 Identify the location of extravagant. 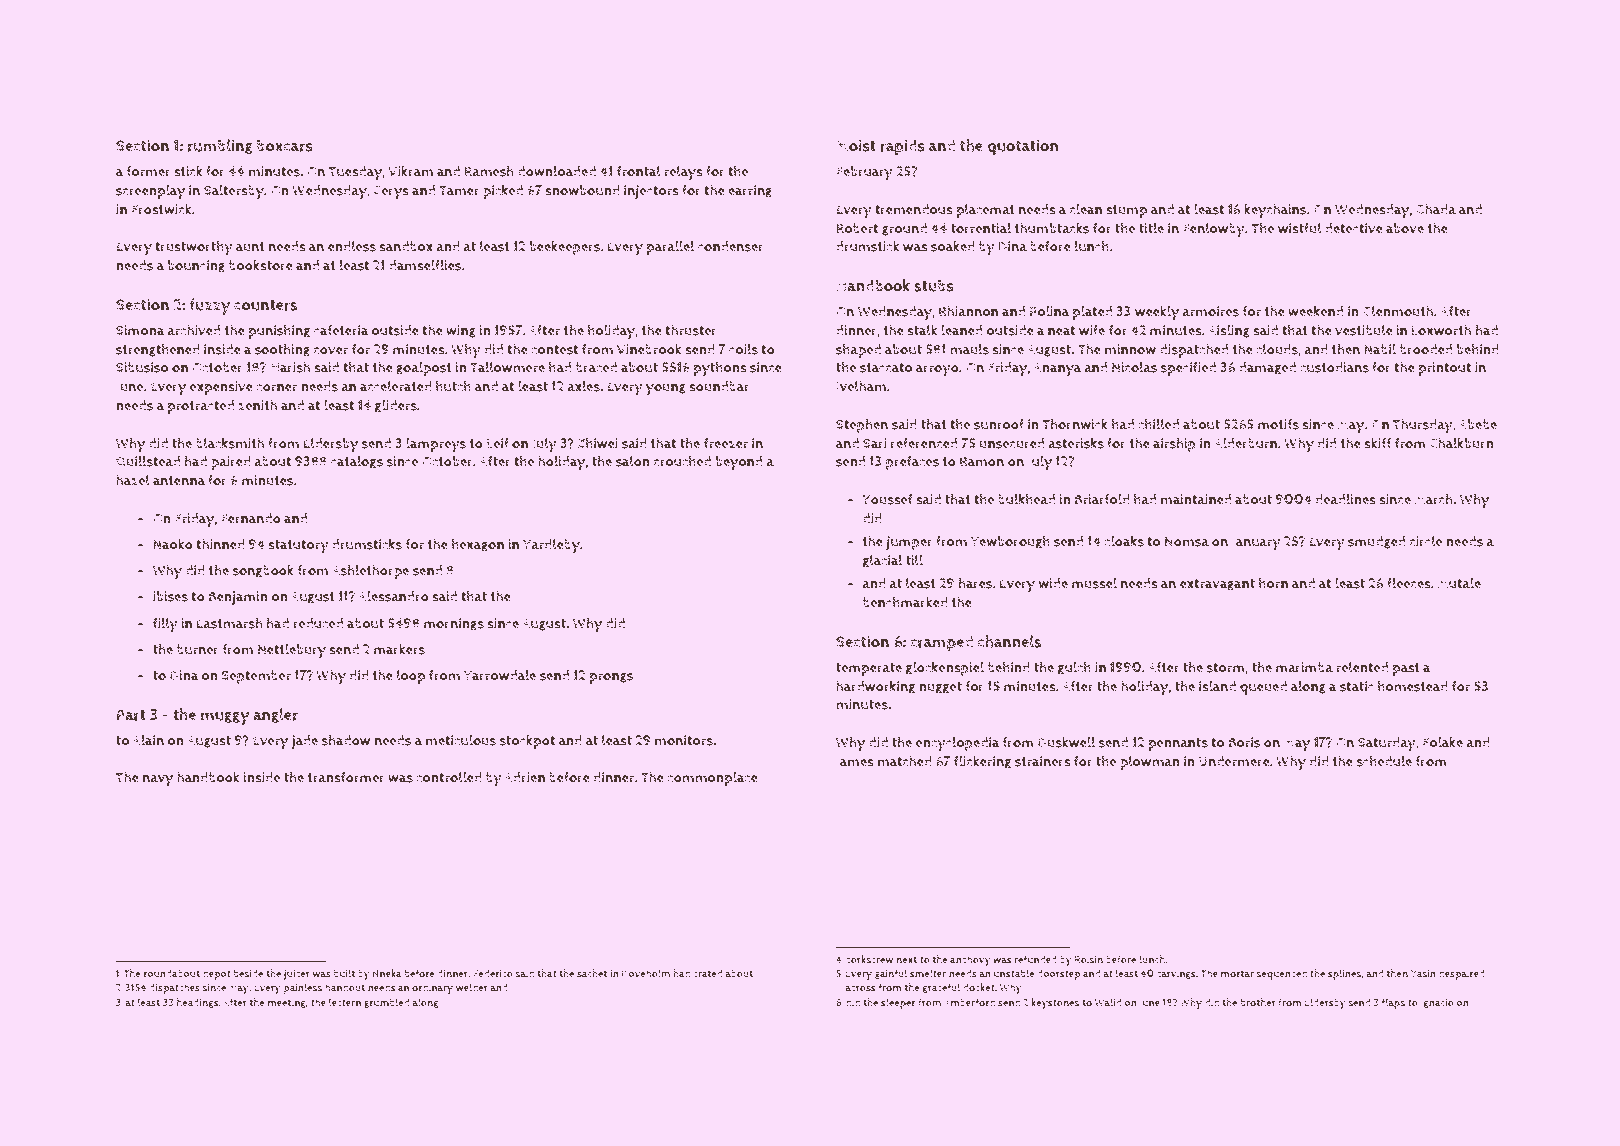
(1217, 585).
